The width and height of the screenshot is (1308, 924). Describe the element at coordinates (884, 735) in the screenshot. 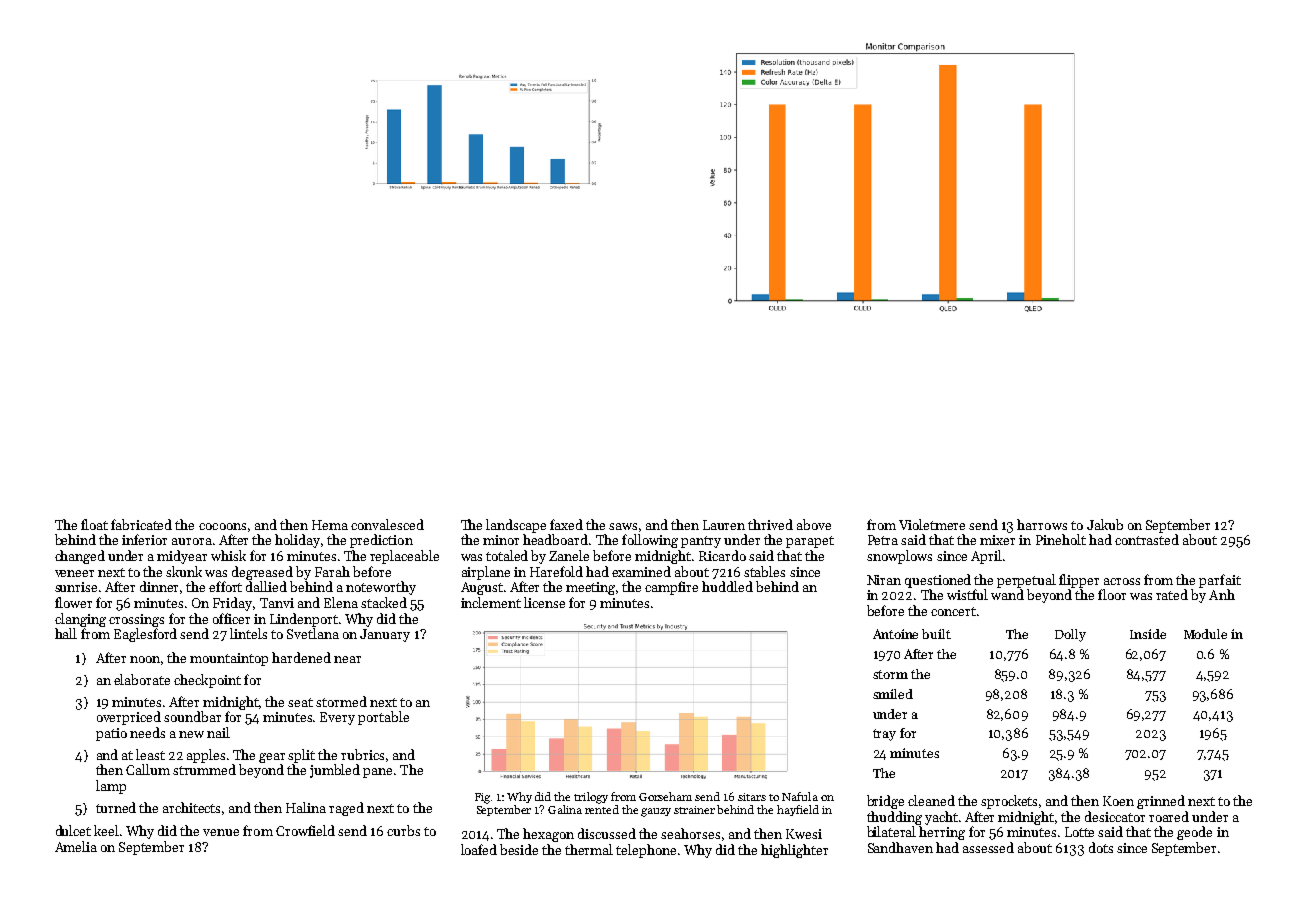

I see `tray` at that location.
